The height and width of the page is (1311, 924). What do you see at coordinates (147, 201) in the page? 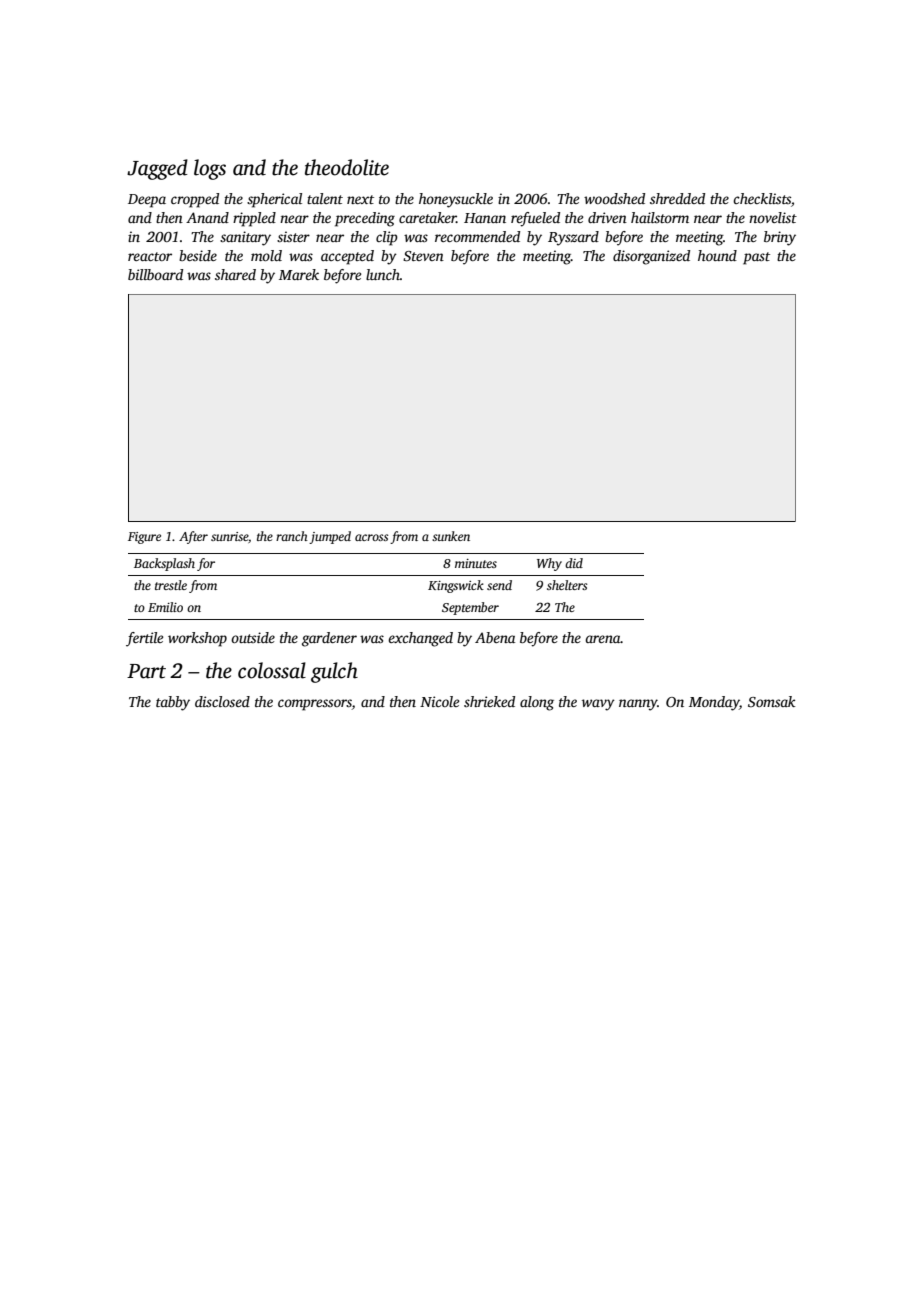
I see `Deepa` at bounding box center [147, 201].
